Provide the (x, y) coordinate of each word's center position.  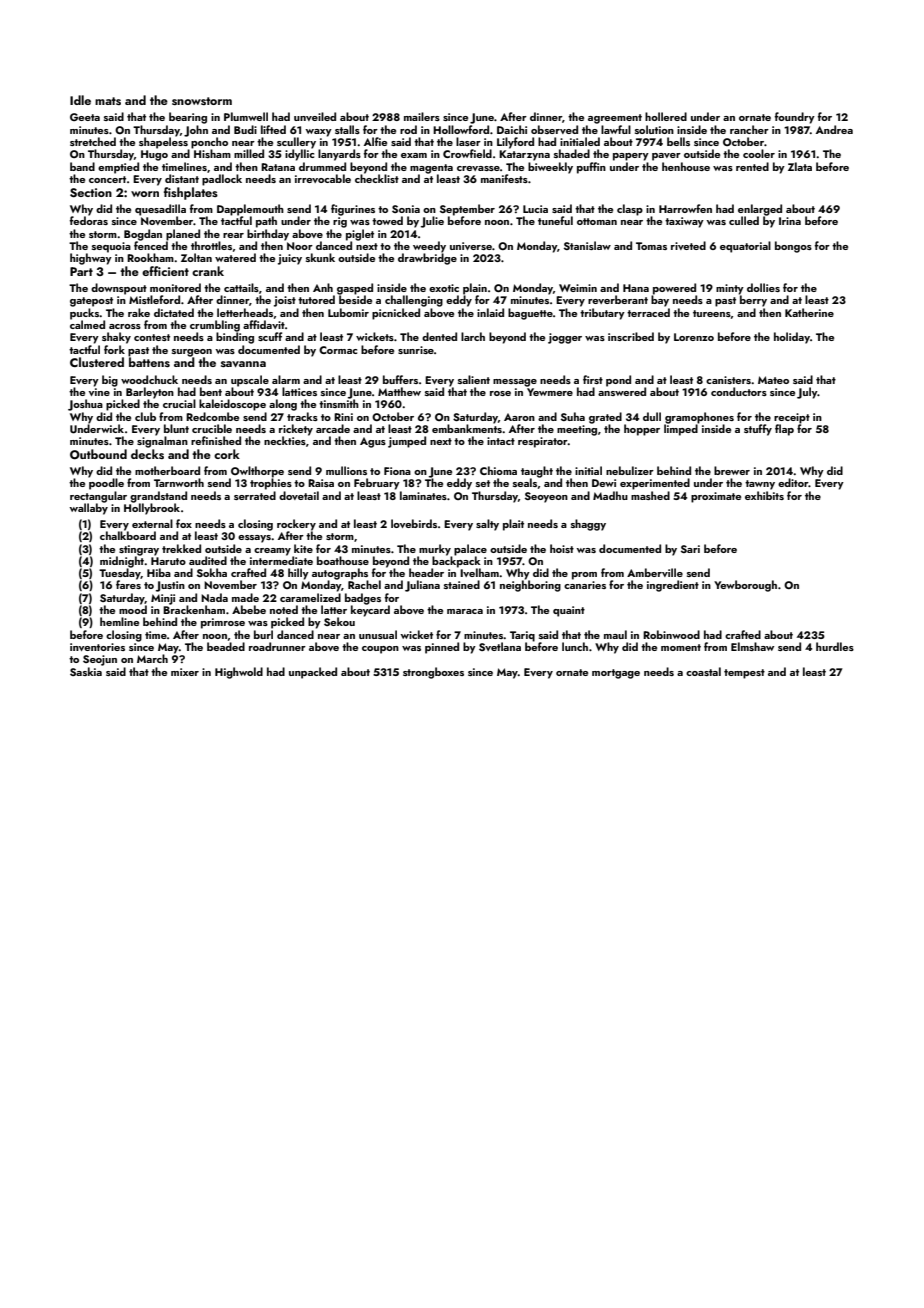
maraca (465, 611)
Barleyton (150, 393)
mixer (185, 672)
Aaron (519, 417)
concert (107, 179)
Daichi (512, 129)
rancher (749, 129)
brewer (732, 470)
